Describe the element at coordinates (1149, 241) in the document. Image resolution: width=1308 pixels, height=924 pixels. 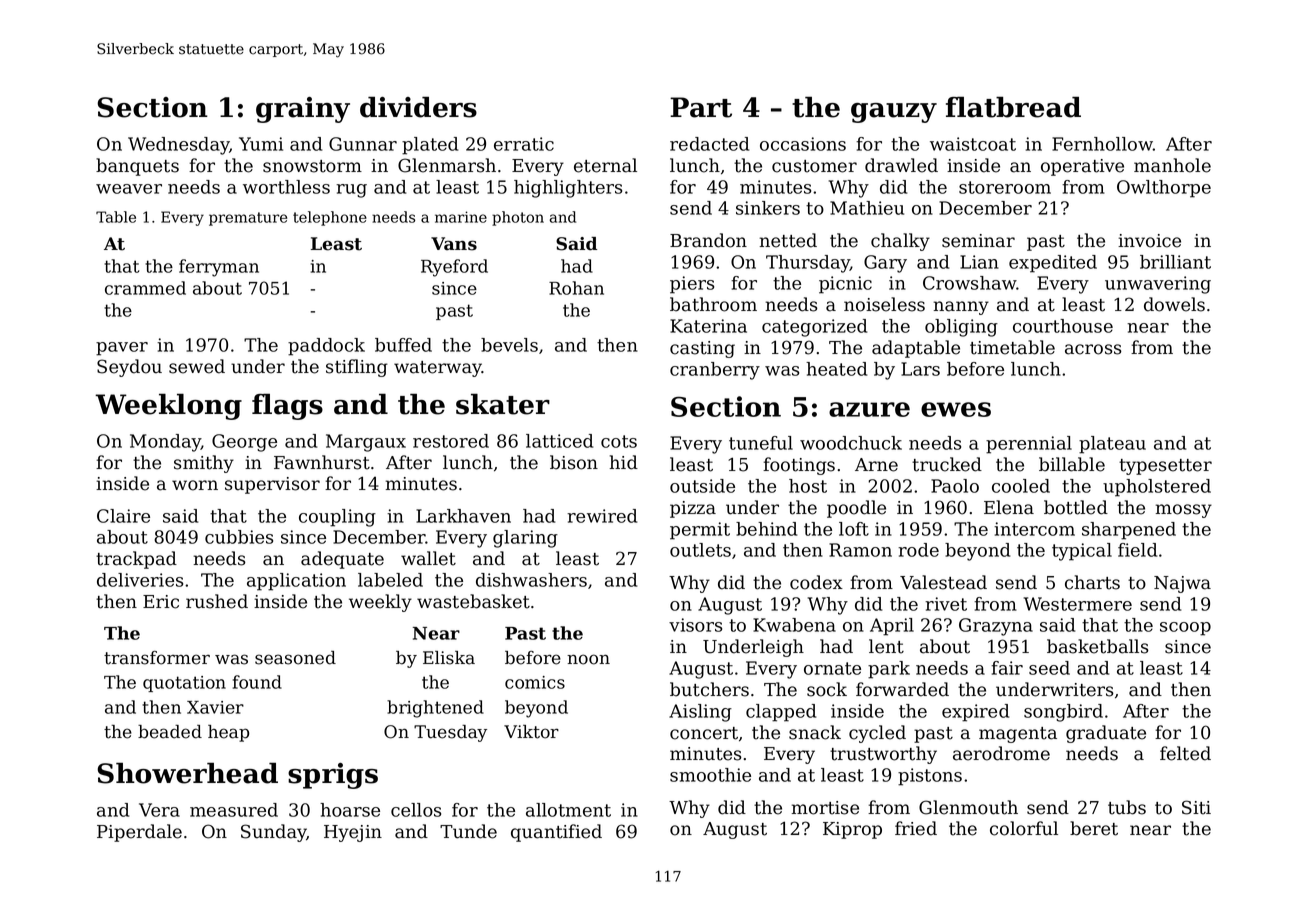
I see `invoice` at that location.
